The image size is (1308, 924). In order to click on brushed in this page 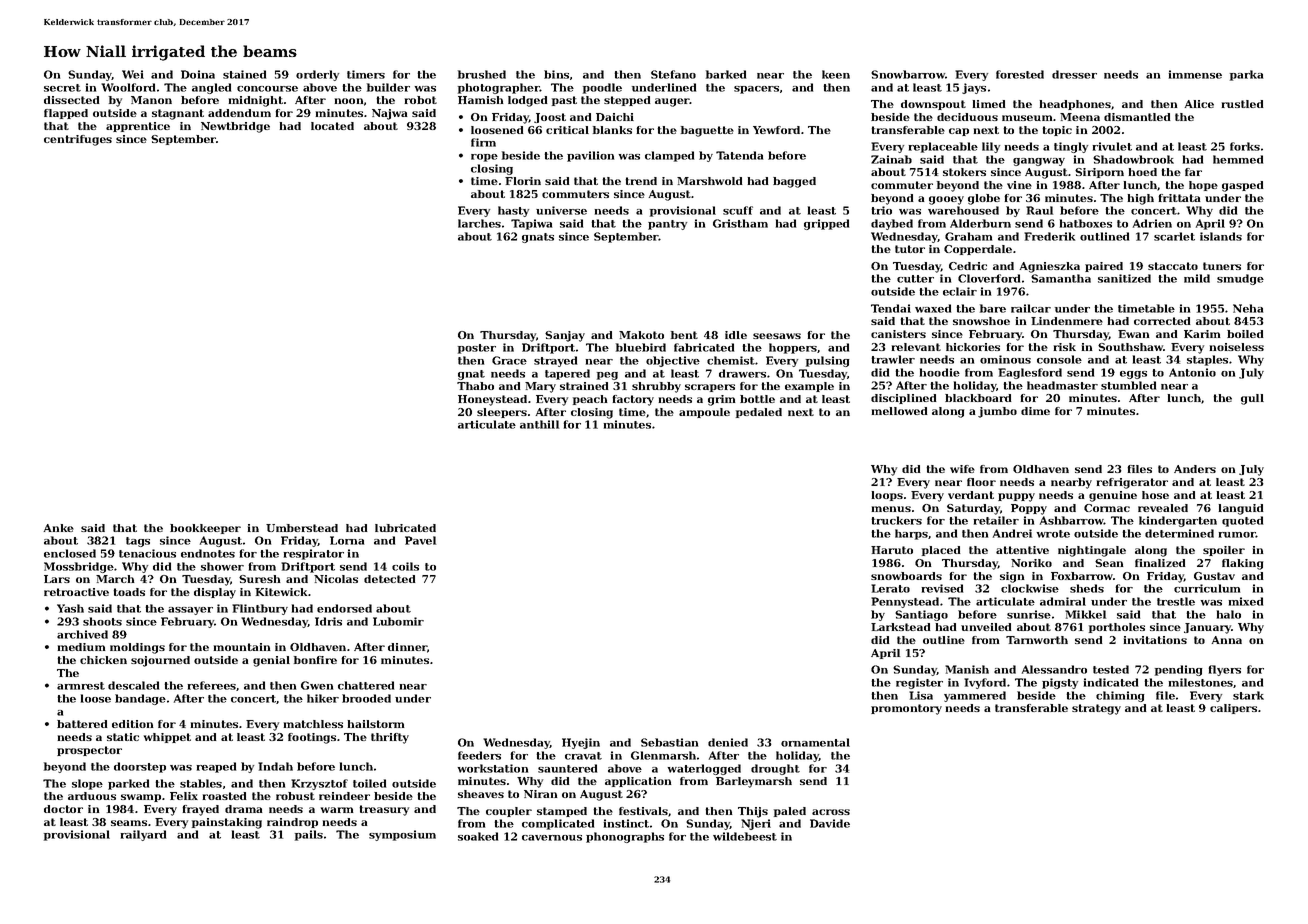, I will do `click(482, 74)`.
